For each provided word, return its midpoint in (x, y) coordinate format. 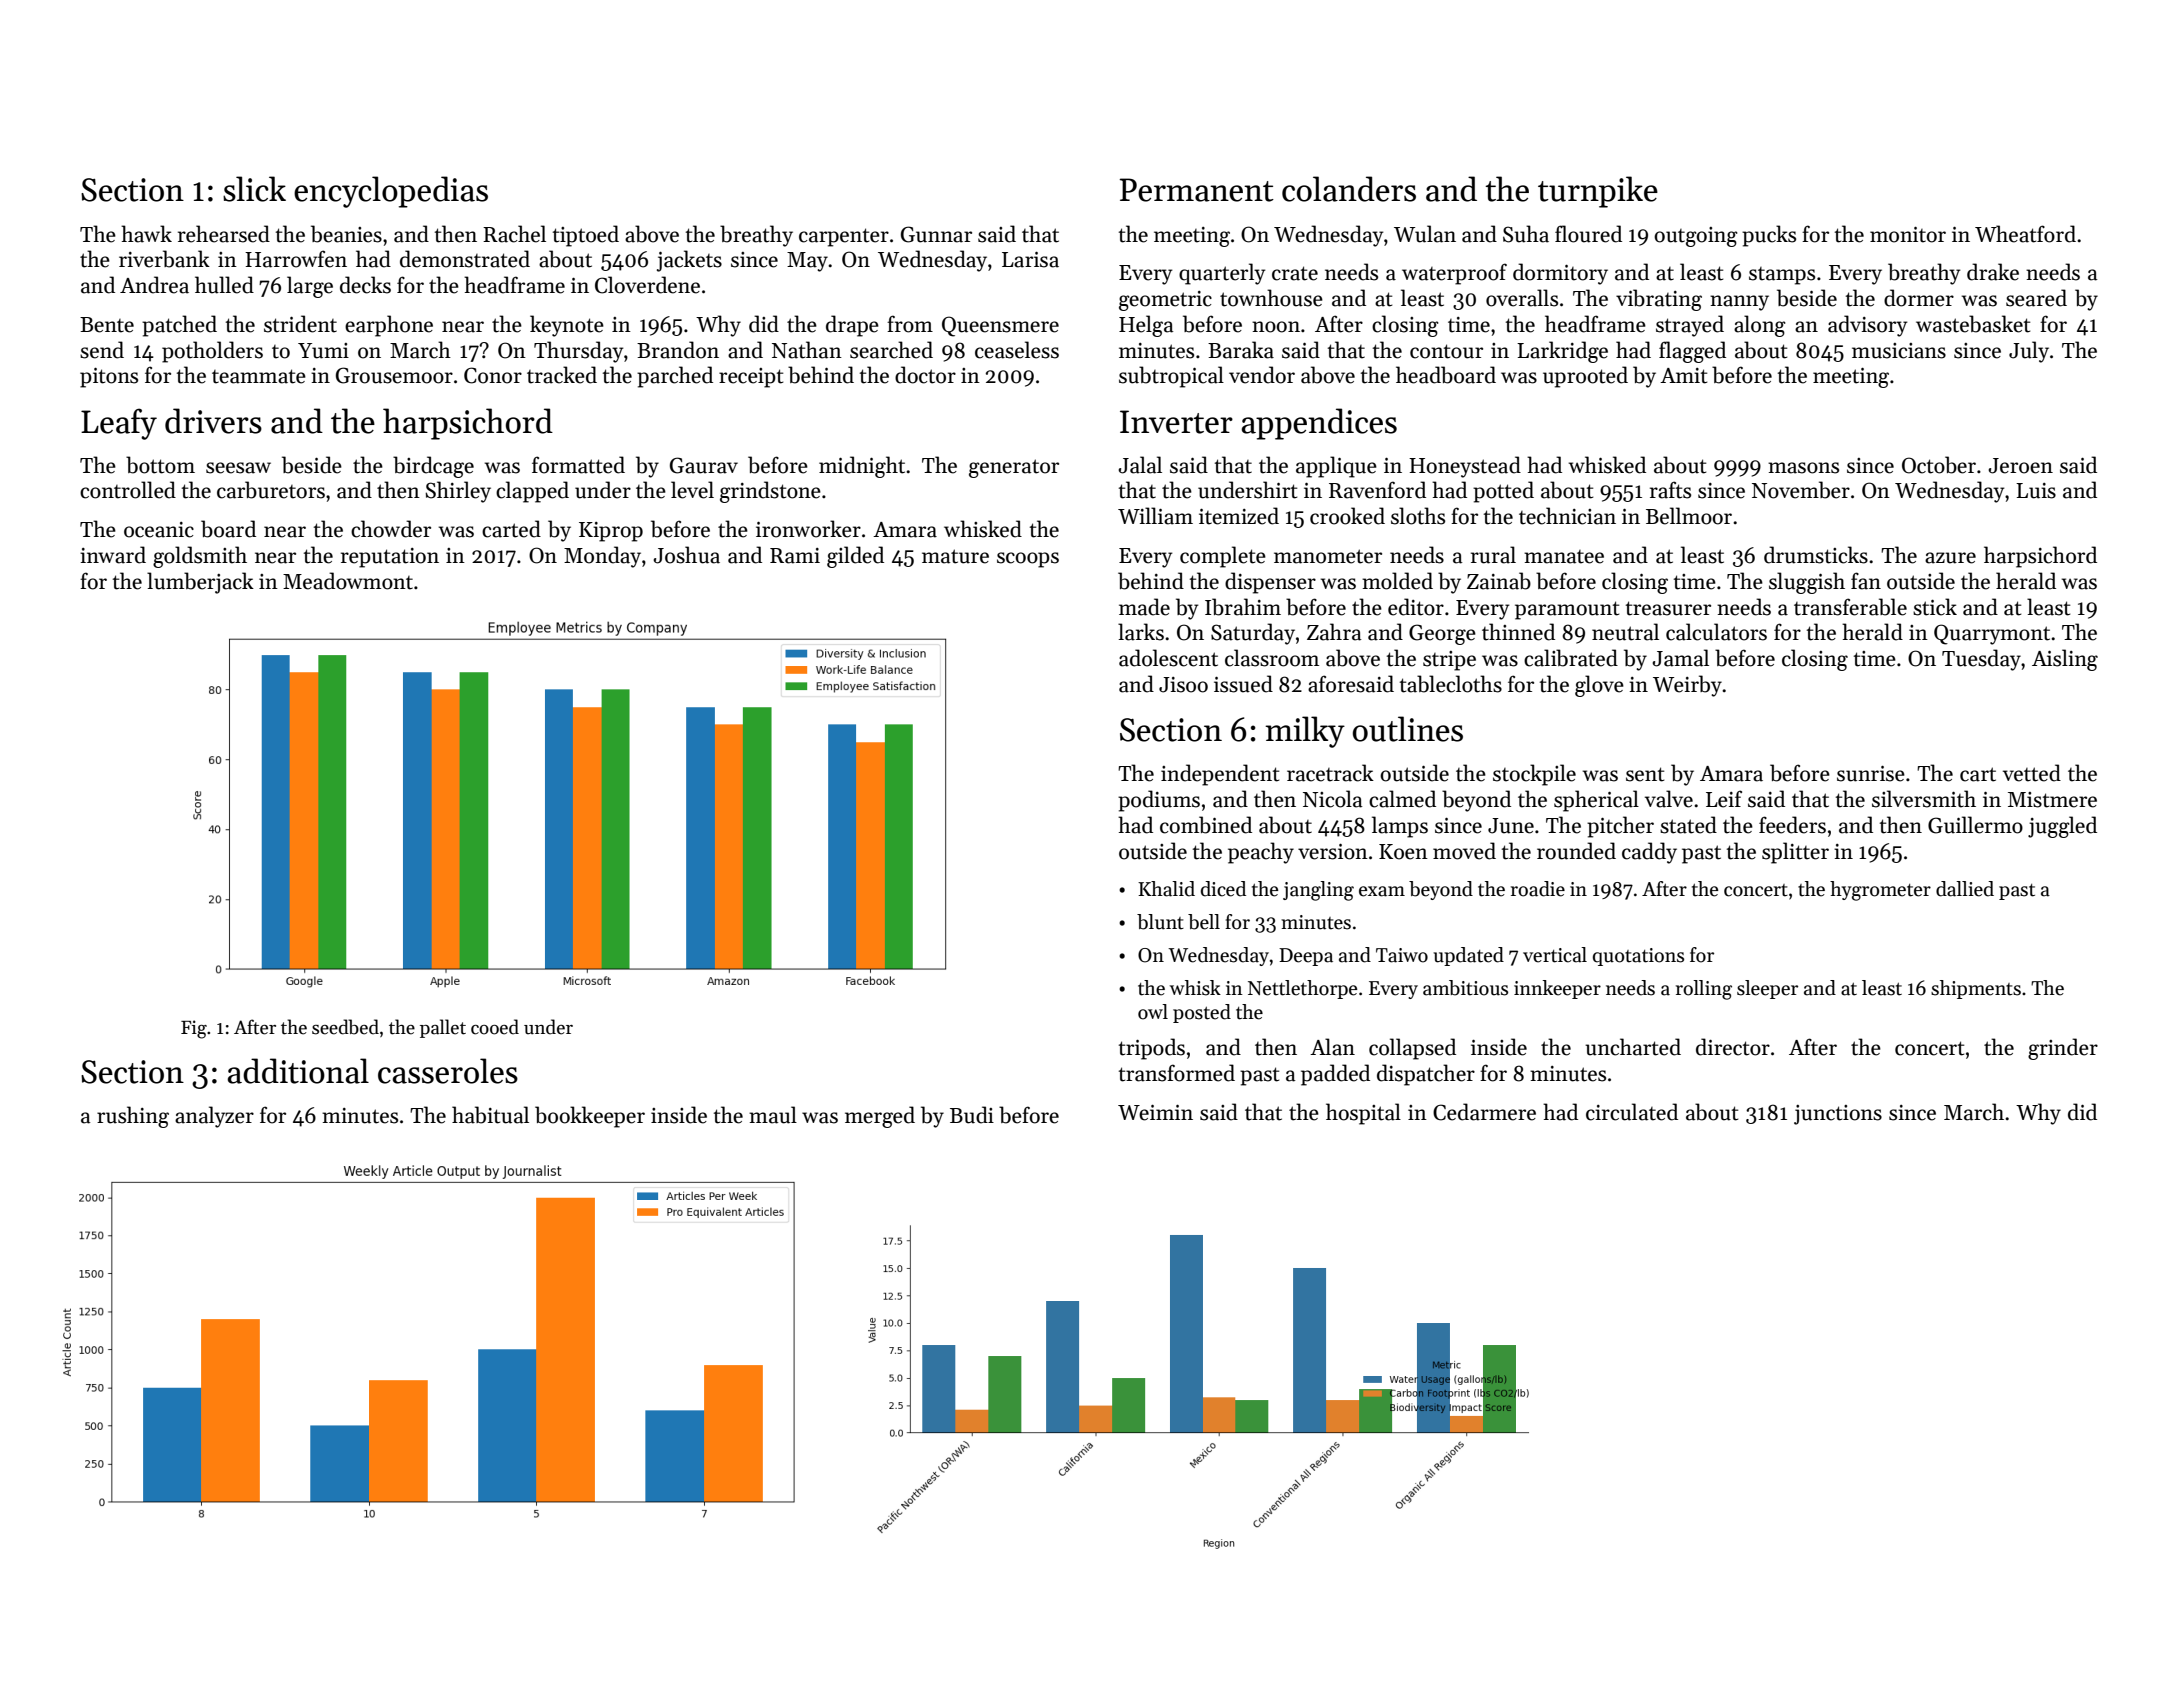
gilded (855, 557)
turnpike (1598, 192)
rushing (133, 1117)
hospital (1363, 1114)
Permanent (1197, 190)
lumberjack (200, 583)
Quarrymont (1992, 634)
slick (254, 189)
